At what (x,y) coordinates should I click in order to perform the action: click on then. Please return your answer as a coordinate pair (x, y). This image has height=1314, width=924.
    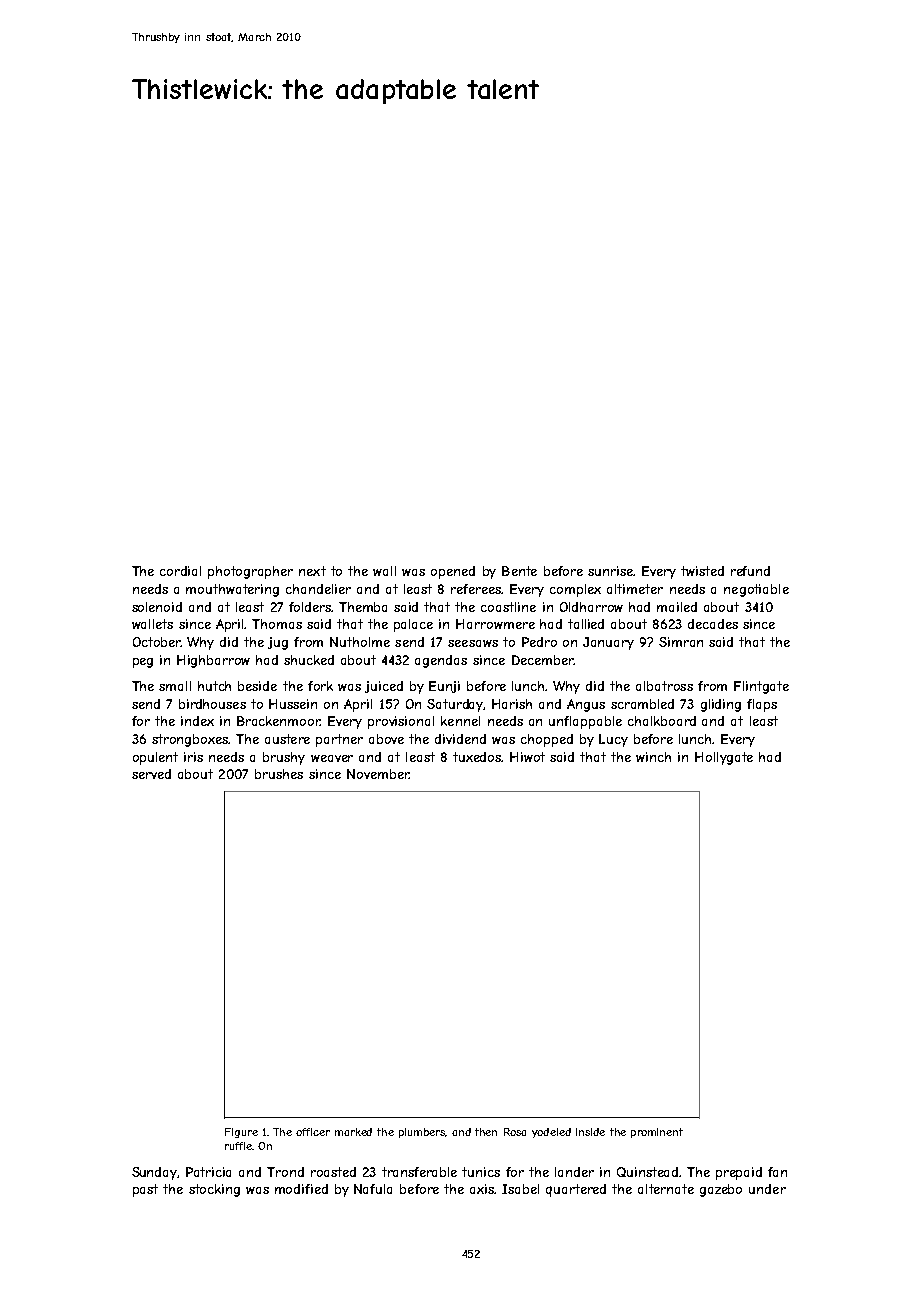
    Looking at the image, I should click on (486, 1132).
